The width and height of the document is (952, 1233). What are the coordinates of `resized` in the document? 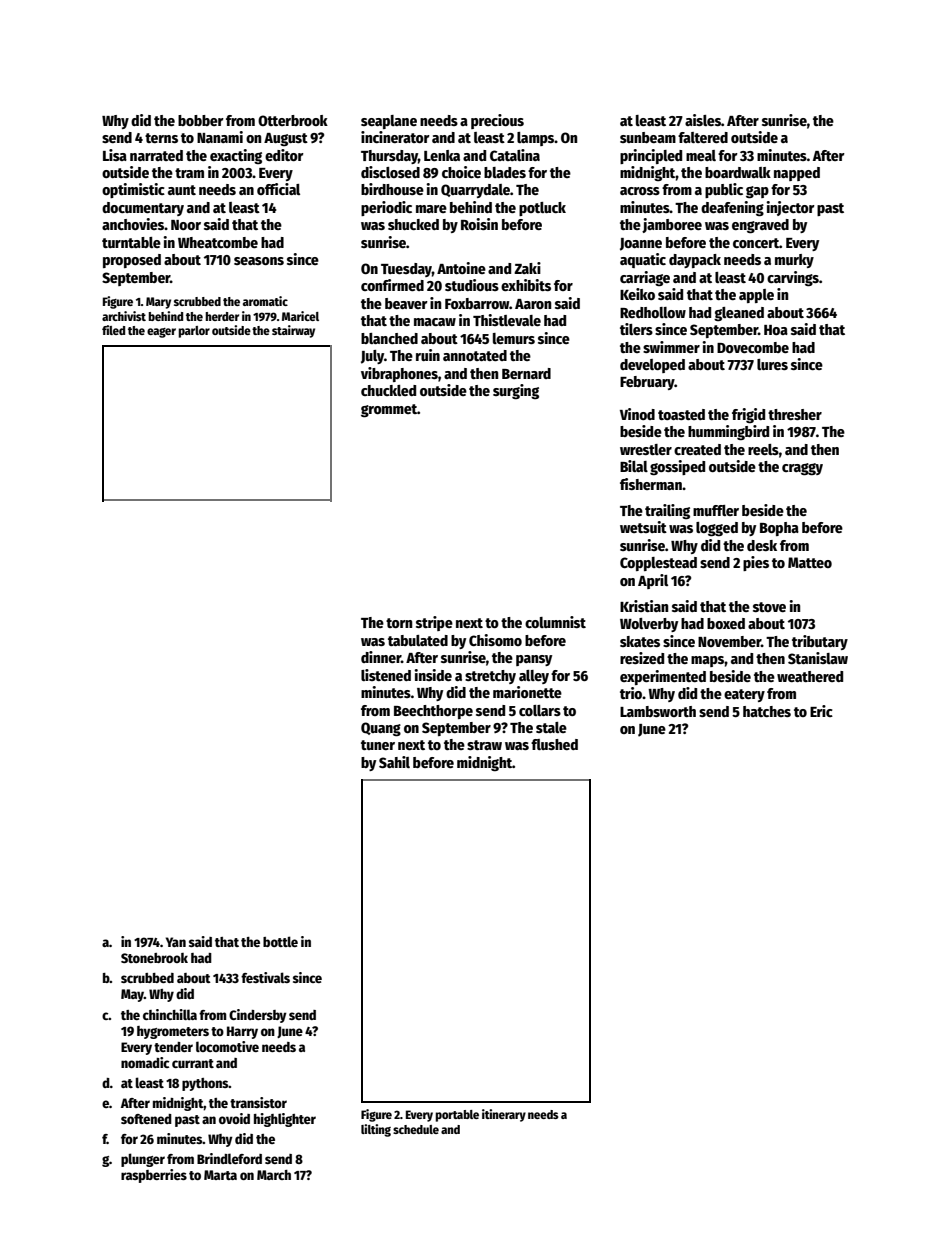 It's located at (642, 658).
